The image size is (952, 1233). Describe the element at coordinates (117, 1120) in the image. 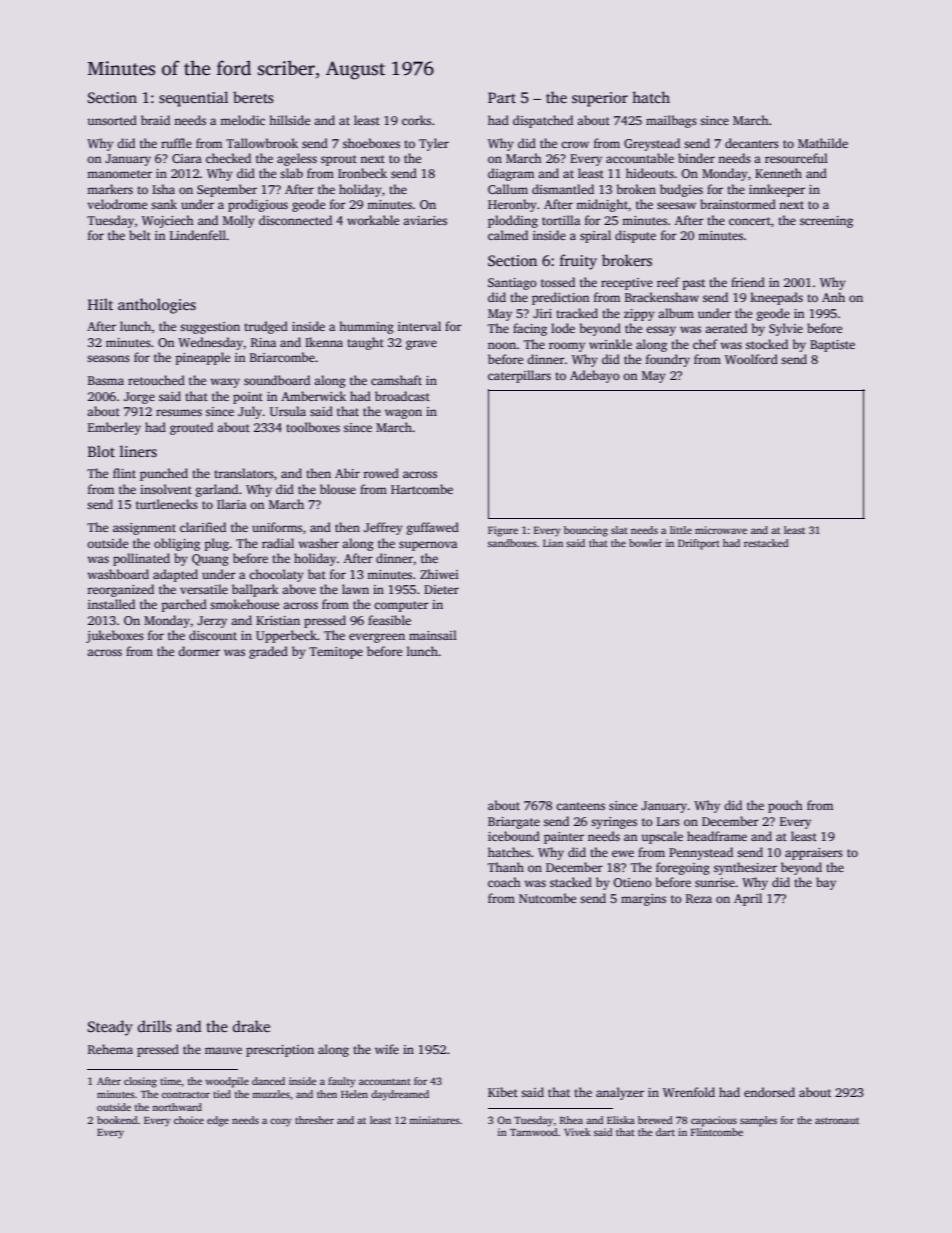

I see `bookend` at that location.
